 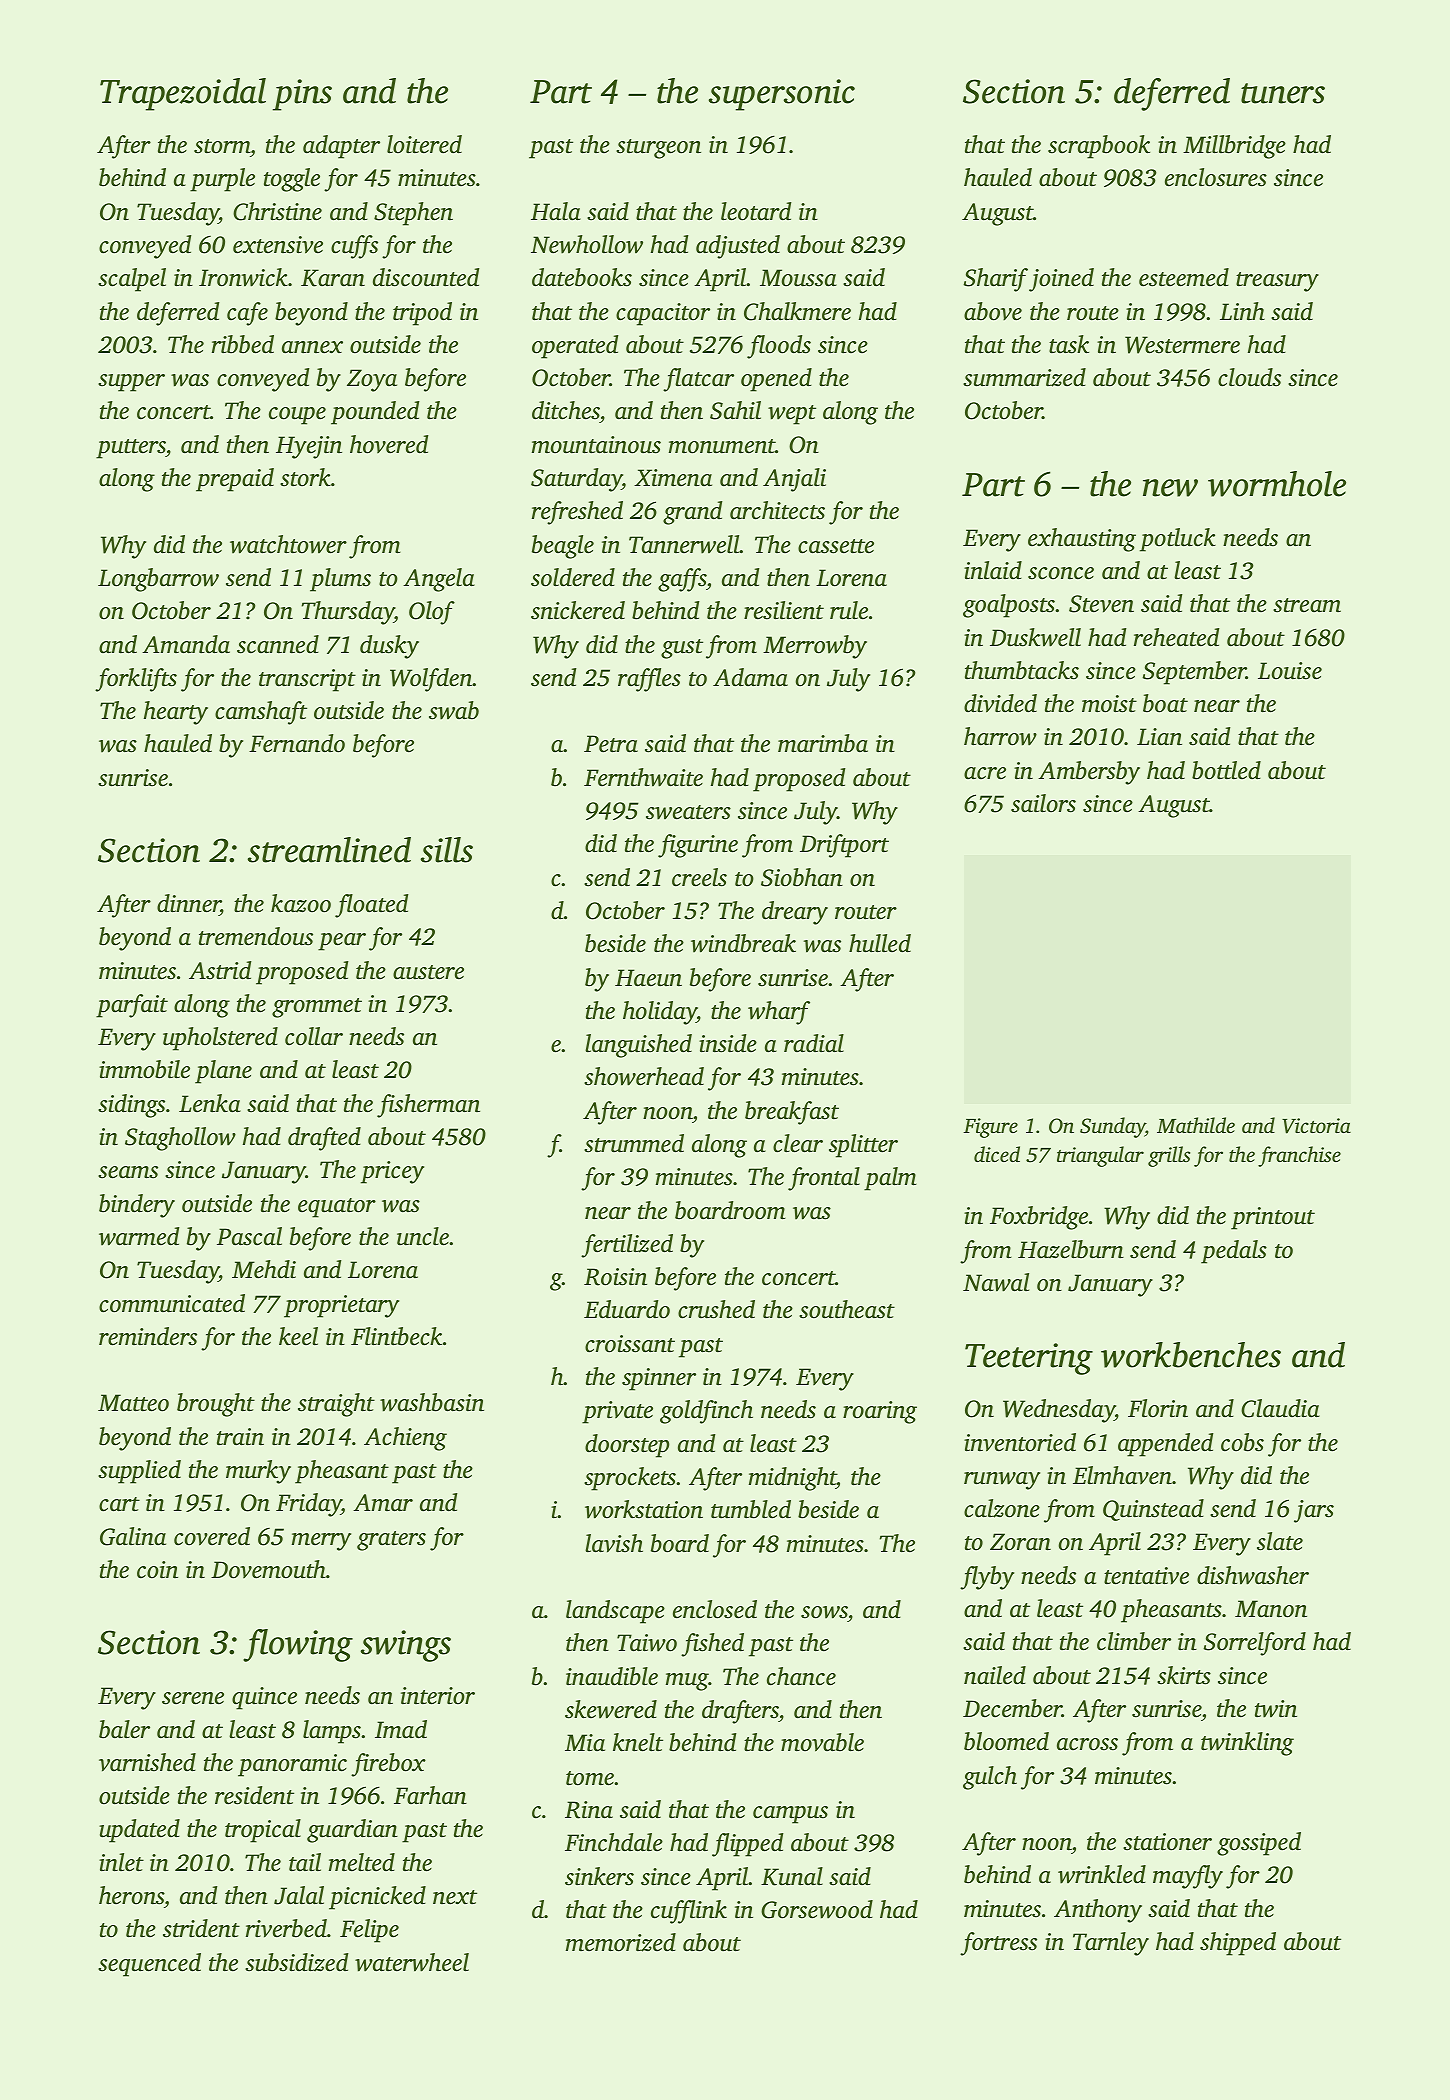 What do you see at coordinates (658, 149) in the screenshot?
I see `sturgeon` at bounding box center [658, 149].
